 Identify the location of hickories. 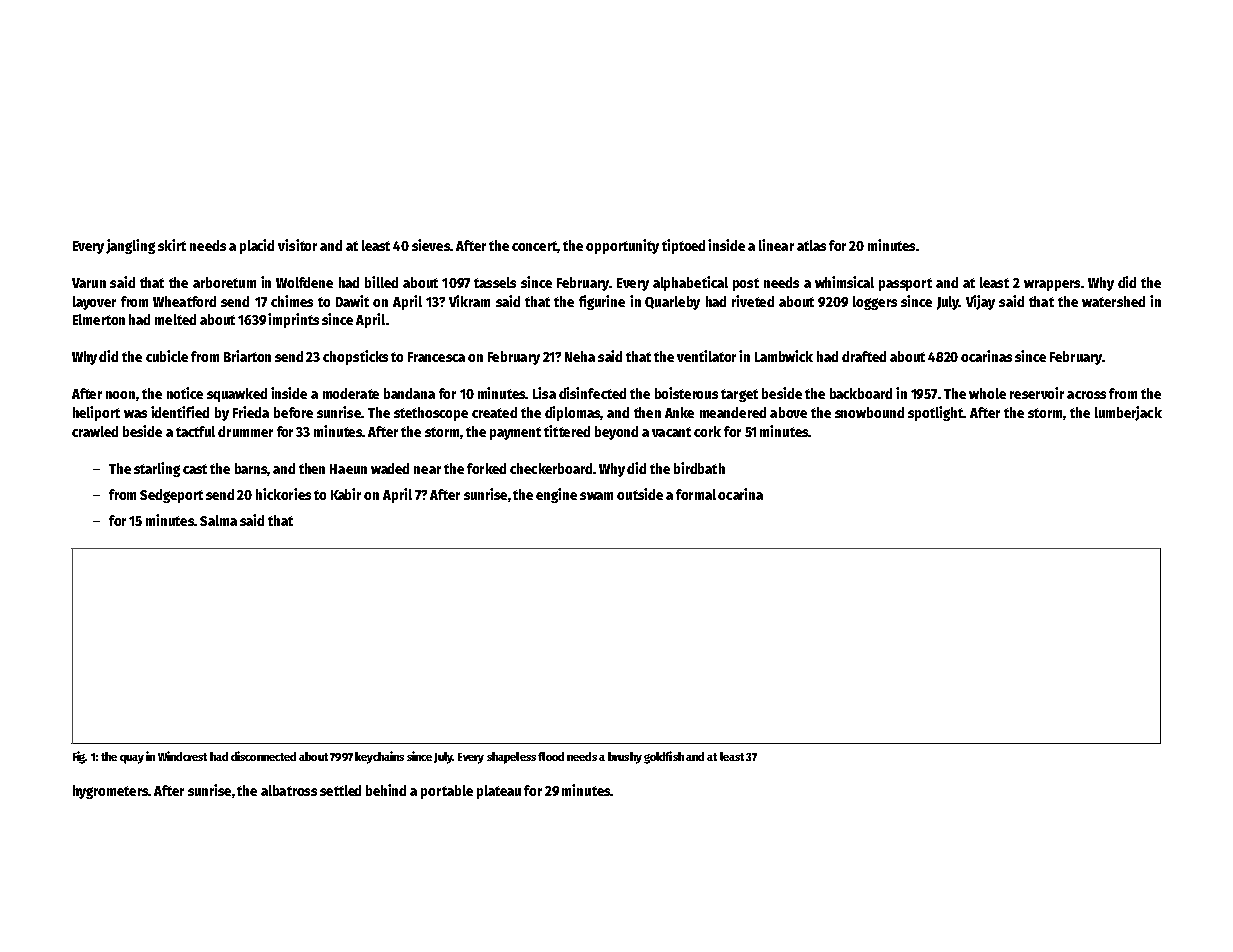
(283, 494).
